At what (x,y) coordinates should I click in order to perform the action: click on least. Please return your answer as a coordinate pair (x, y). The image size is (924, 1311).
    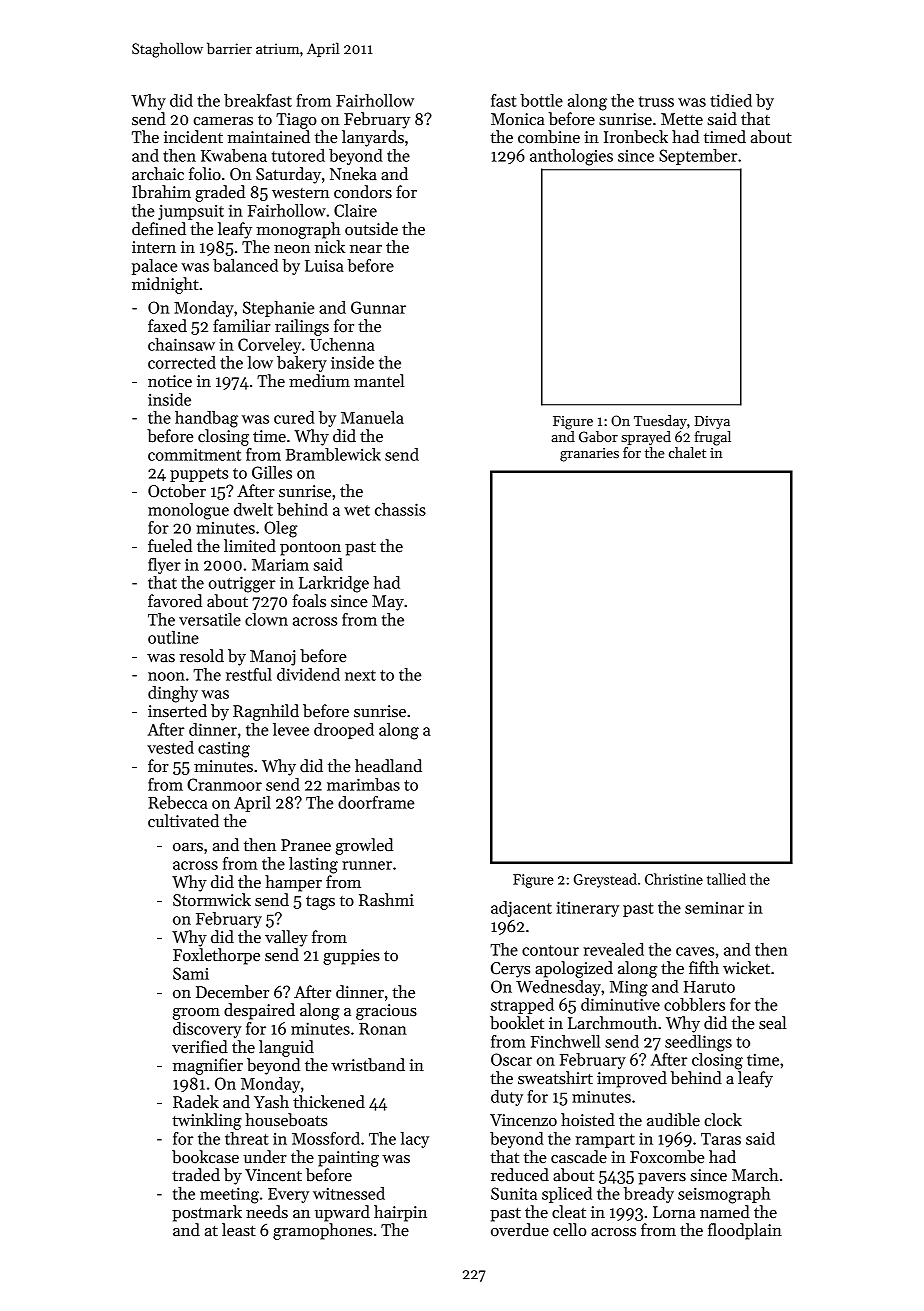
    Looking at the image, I should click on (239, 1230).
